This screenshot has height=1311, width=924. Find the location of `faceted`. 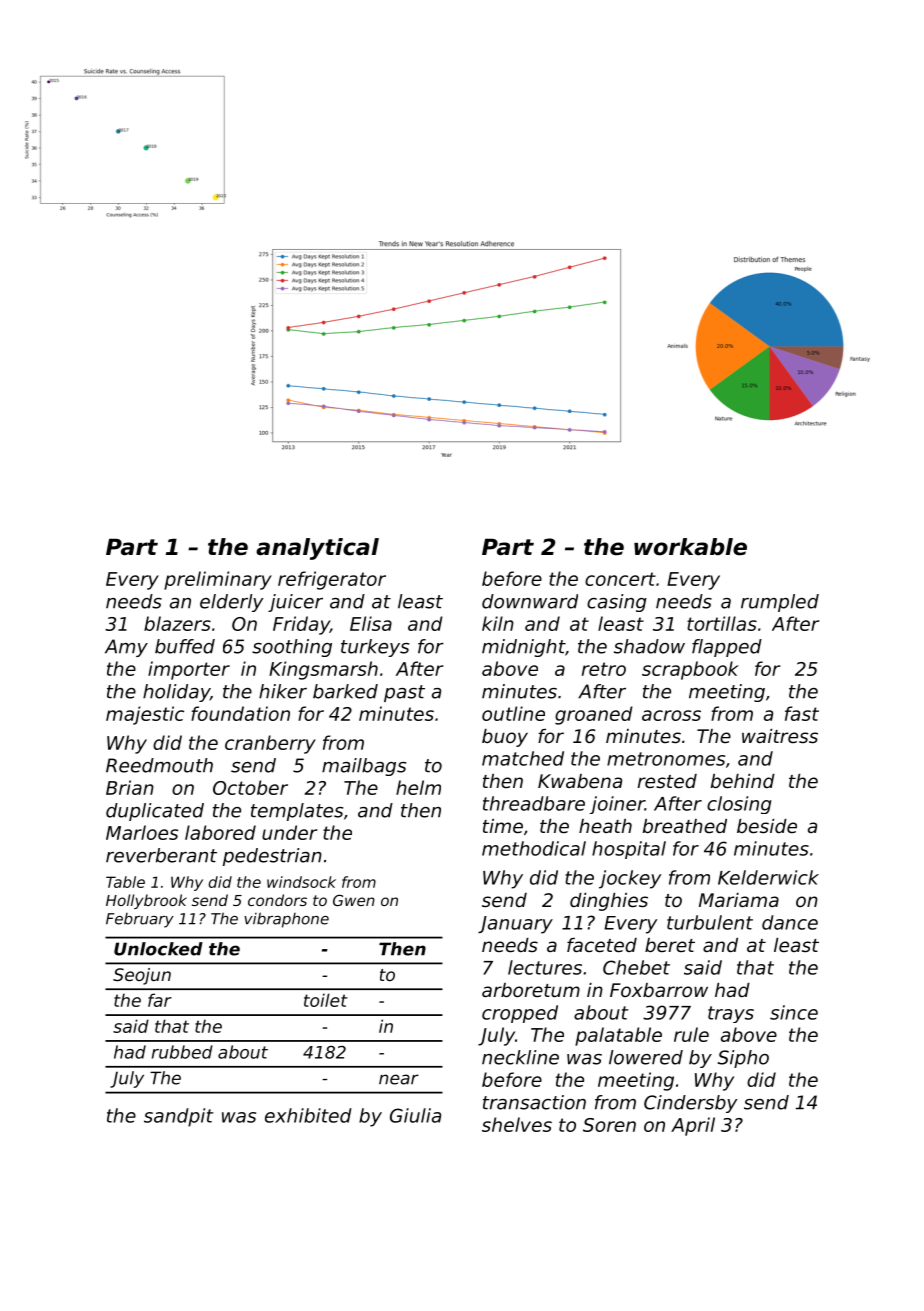

faceted is located at coordinates (602, 945).
